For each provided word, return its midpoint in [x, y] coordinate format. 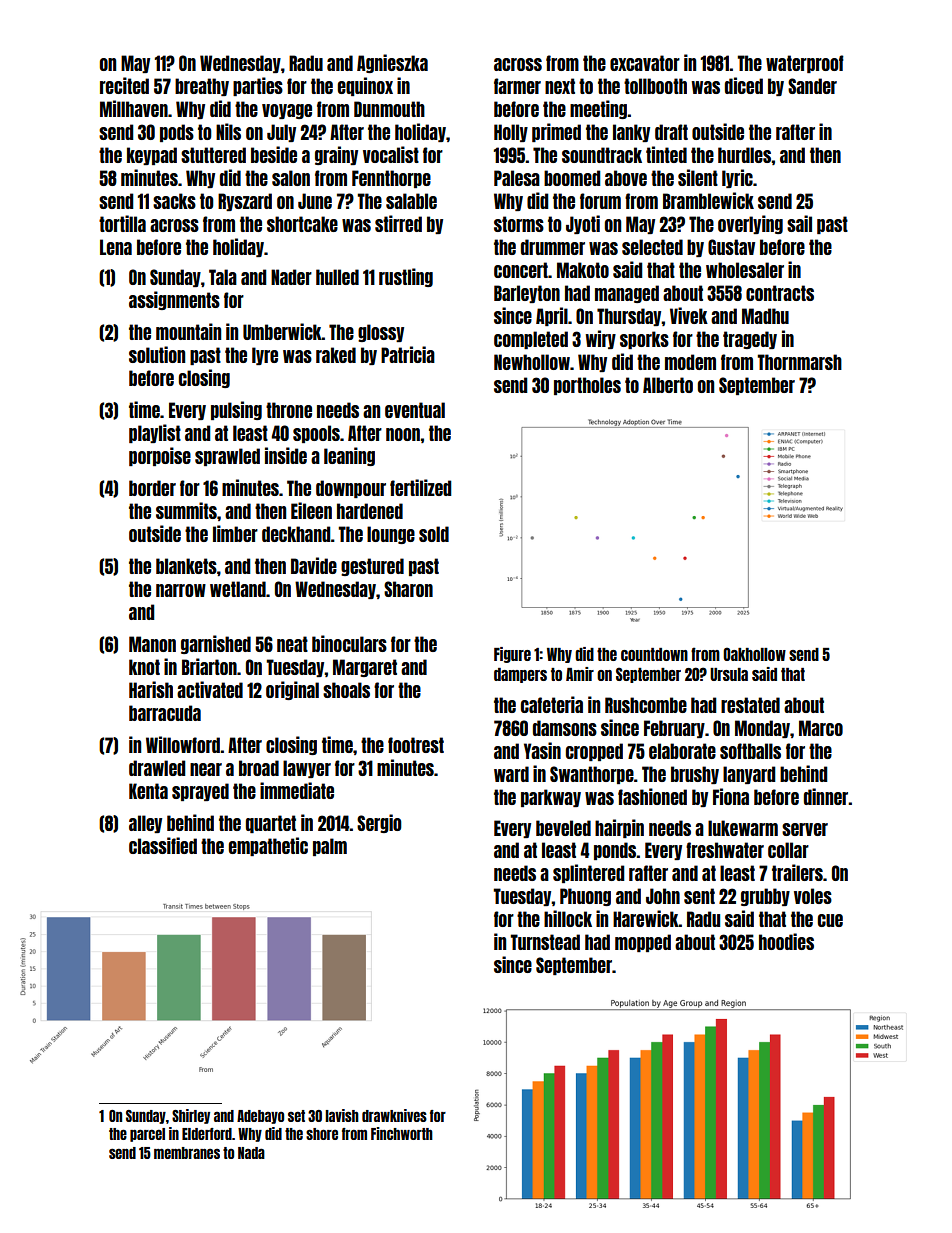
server [805, 829]
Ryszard [245, 202]
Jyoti [583, 224]
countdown [654, 654]
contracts [780, 293]
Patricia [408, 354]
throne [289, 410]
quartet [271, 824]
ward [511, 774]
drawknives [394, 1115]
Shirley [191, 1116]
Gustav [731, 247]
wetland [238, 589]
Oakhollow [754, 654]
